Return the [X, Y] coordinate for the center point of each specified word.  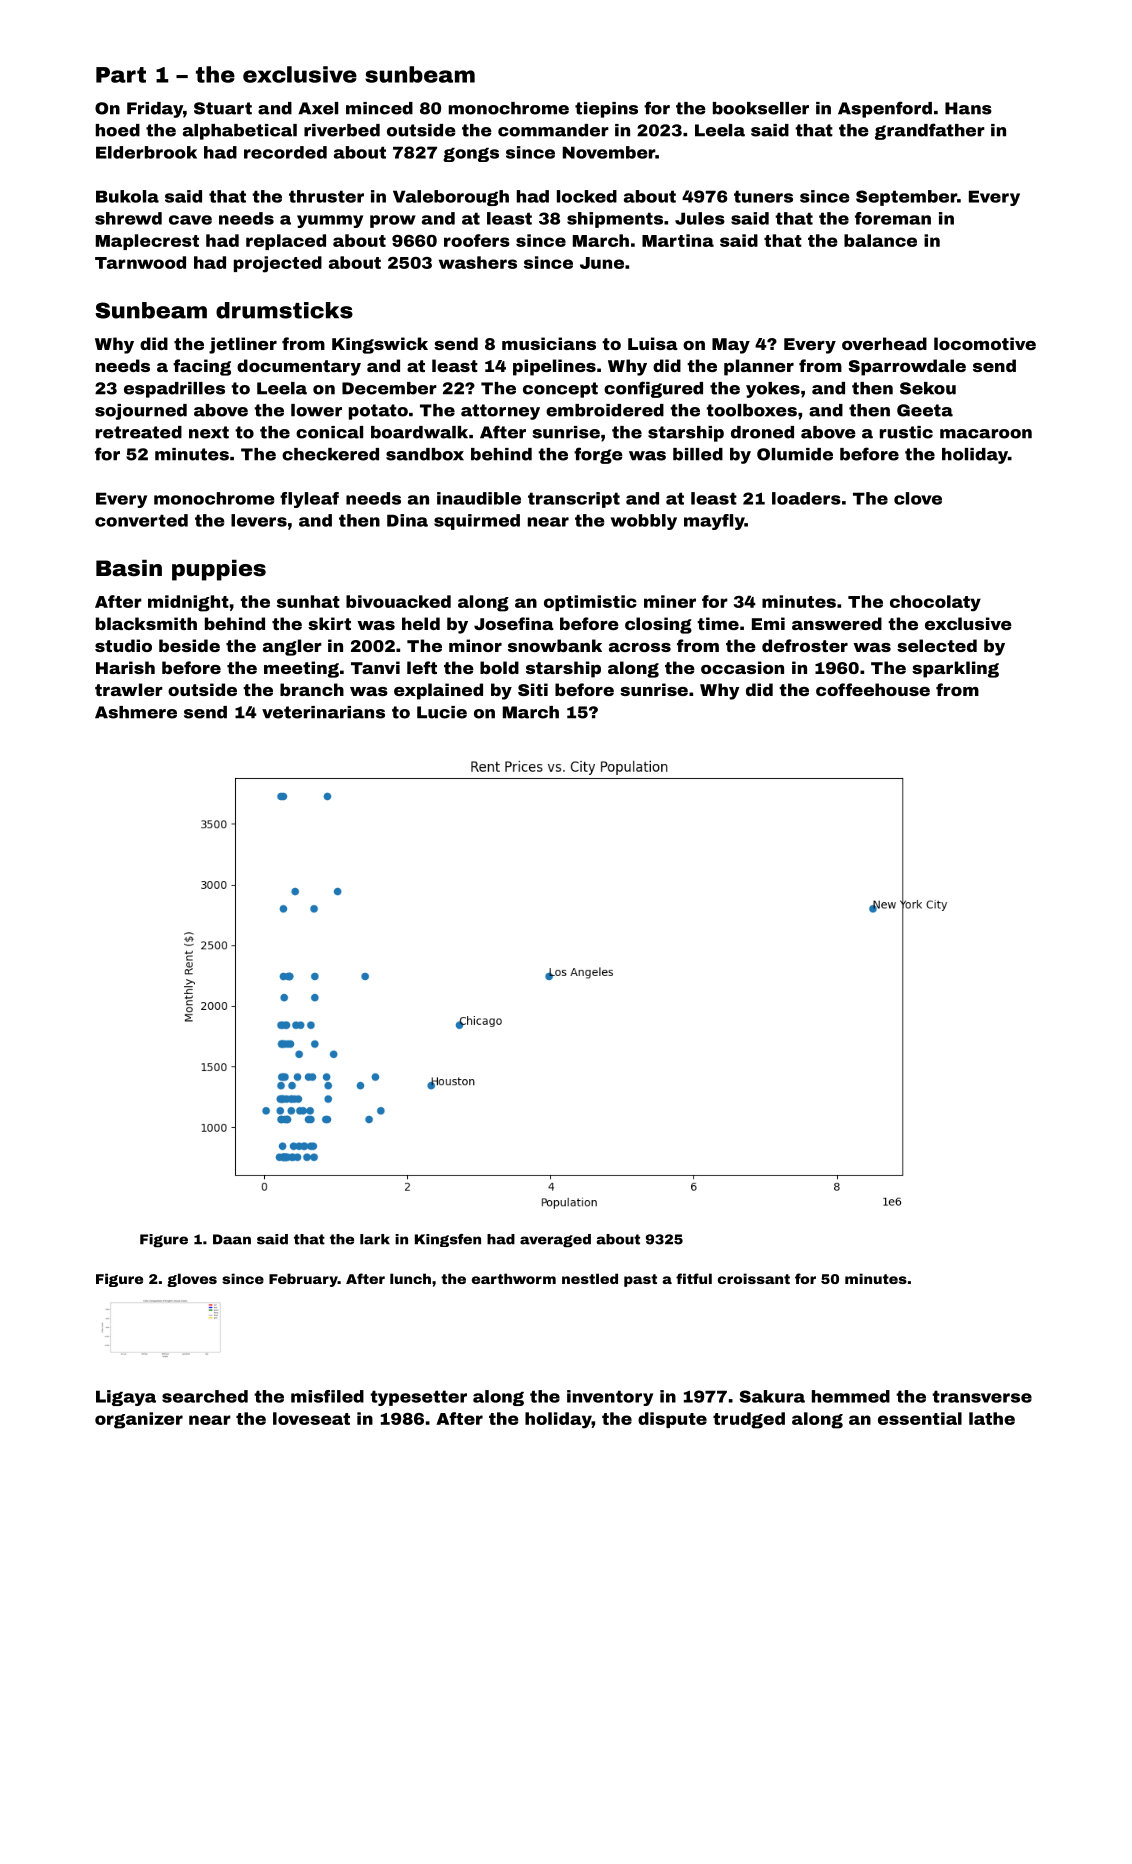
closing [658, 625]
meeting [301, 669]
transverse [982, 1396]
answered [837, 623]
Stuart [223, 108]
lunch [410, 1278]
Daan [232, 1239]
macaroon [986, 434]
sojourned [141, 412]
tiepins [606, 110]
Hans [968, 108]
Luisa [653, 343]
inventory [610, 1398]
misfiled [327, 1396]
